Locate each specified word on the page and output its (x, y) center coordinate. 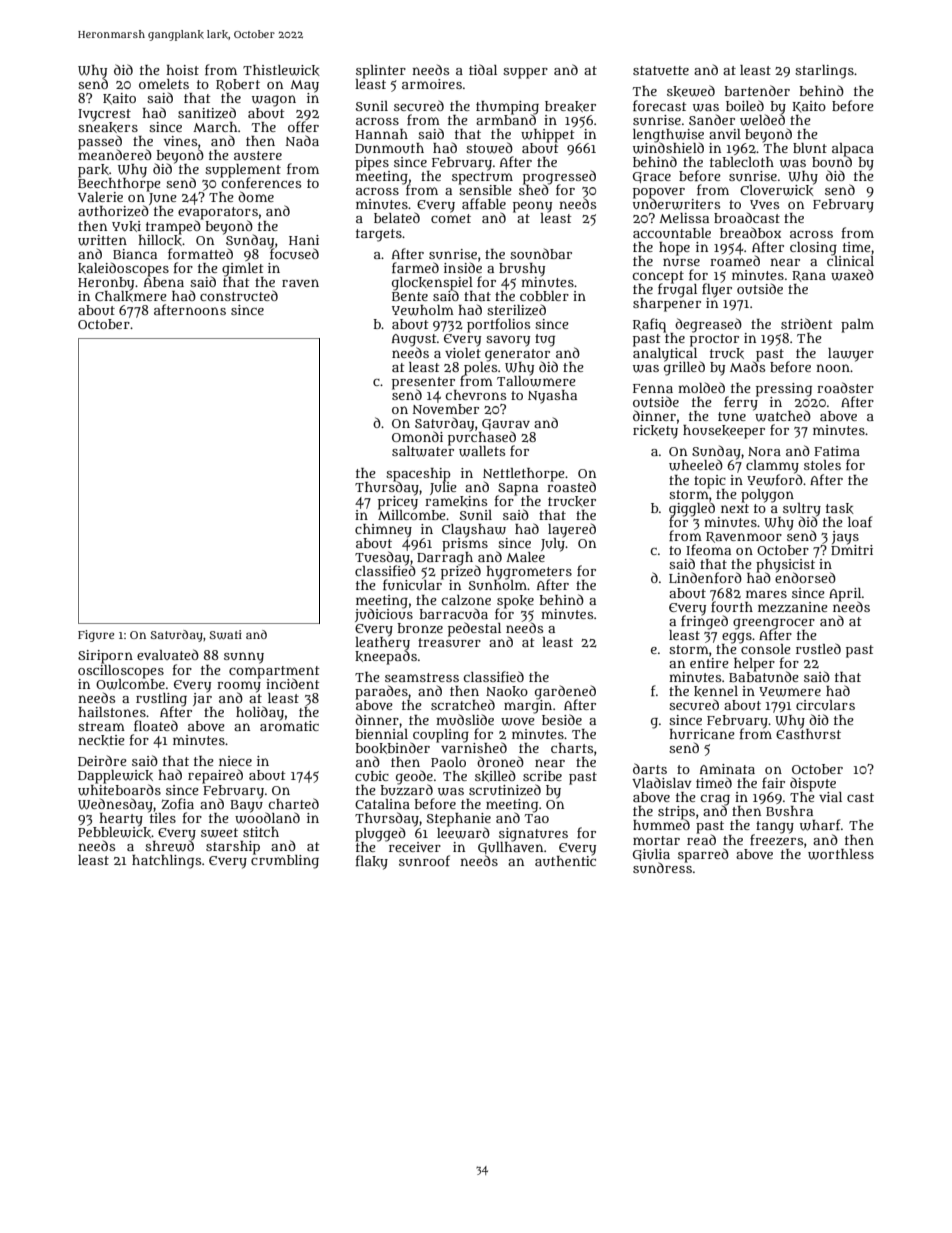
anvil (725, 134)
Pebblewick (114, 832)
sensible (485, 190)
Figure (96, 636)
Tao (537, 818)
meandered (115, 154)
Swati (225, 635)
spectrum (482, 178)
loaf (860, 521)
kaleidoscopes (123, 269)
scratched (463, 704)
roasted (571, 486)
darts (650, 768)
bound (832, 161)
